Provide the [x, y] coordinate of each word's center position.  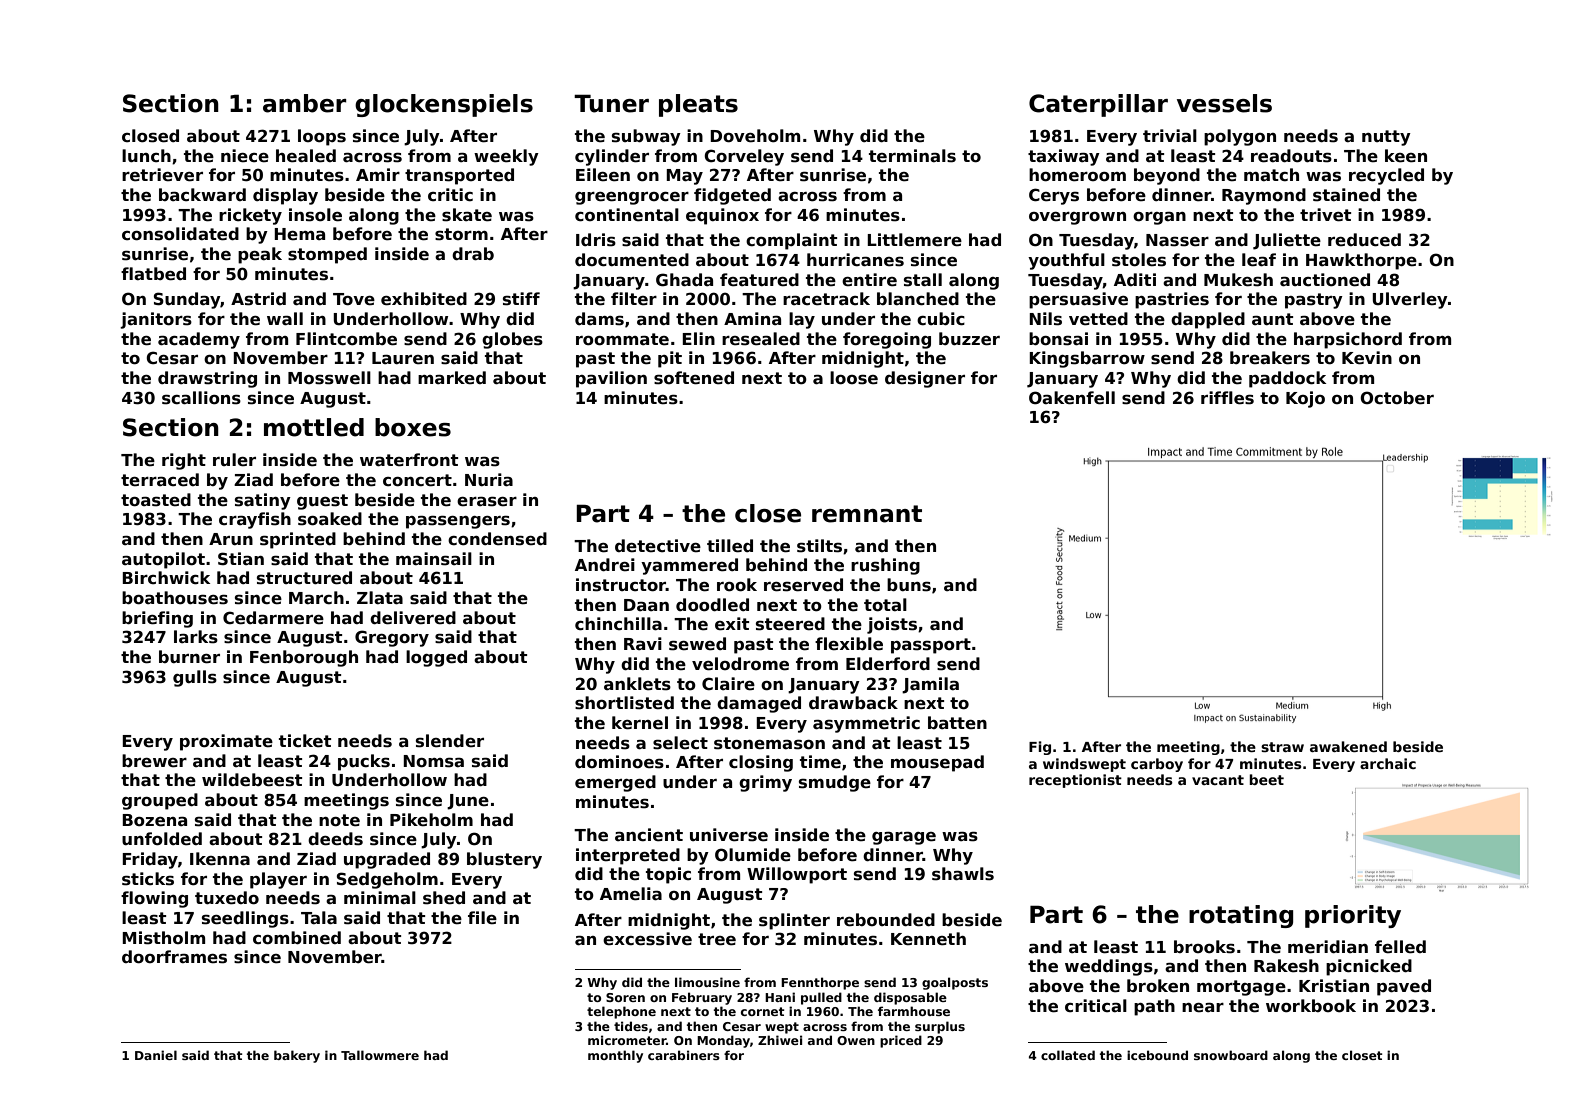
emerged [615, 783]
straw [1282, 747]
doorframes [174, 957]
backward [202, 194]
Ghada [684, 280]
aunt [1272, 319]
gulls [195, 678]
